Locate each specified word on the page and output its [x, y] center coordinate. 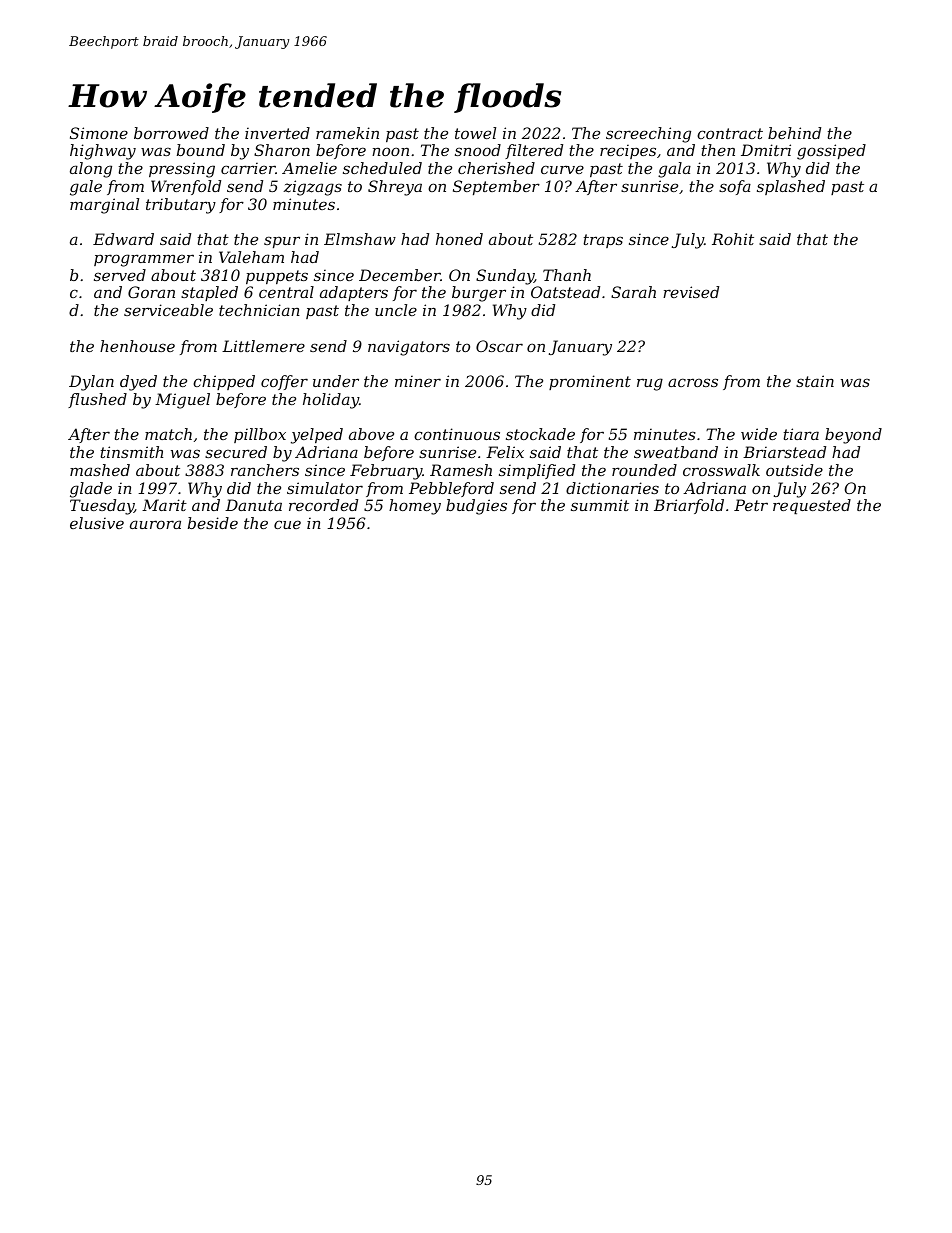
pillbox [260, 435]
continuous [457, 434]
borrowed [171, 133]
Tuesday [102, 507]
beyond [853, 436]
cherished [496, 168]
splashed [791, 187]
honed [459, 239]
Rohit [733, 239]
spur [282, 242]
